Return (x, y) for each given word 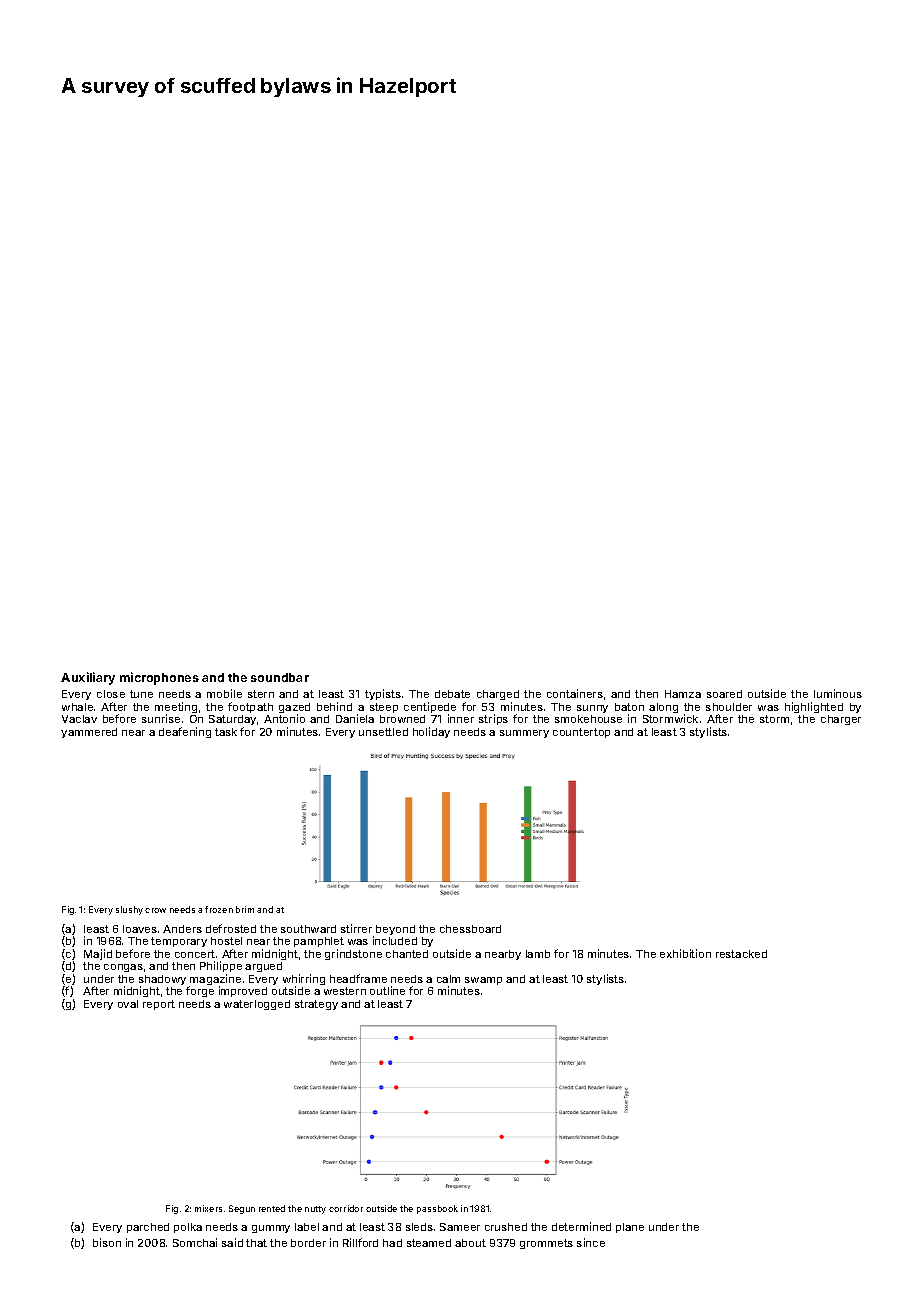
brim (245, 909)
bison (107, 1242)
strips (493, 719)
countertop (581, 733)
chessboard (470, 929)
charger (841, 720)
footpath (250, 707)
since (591, 1242)
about (470, 1243)
